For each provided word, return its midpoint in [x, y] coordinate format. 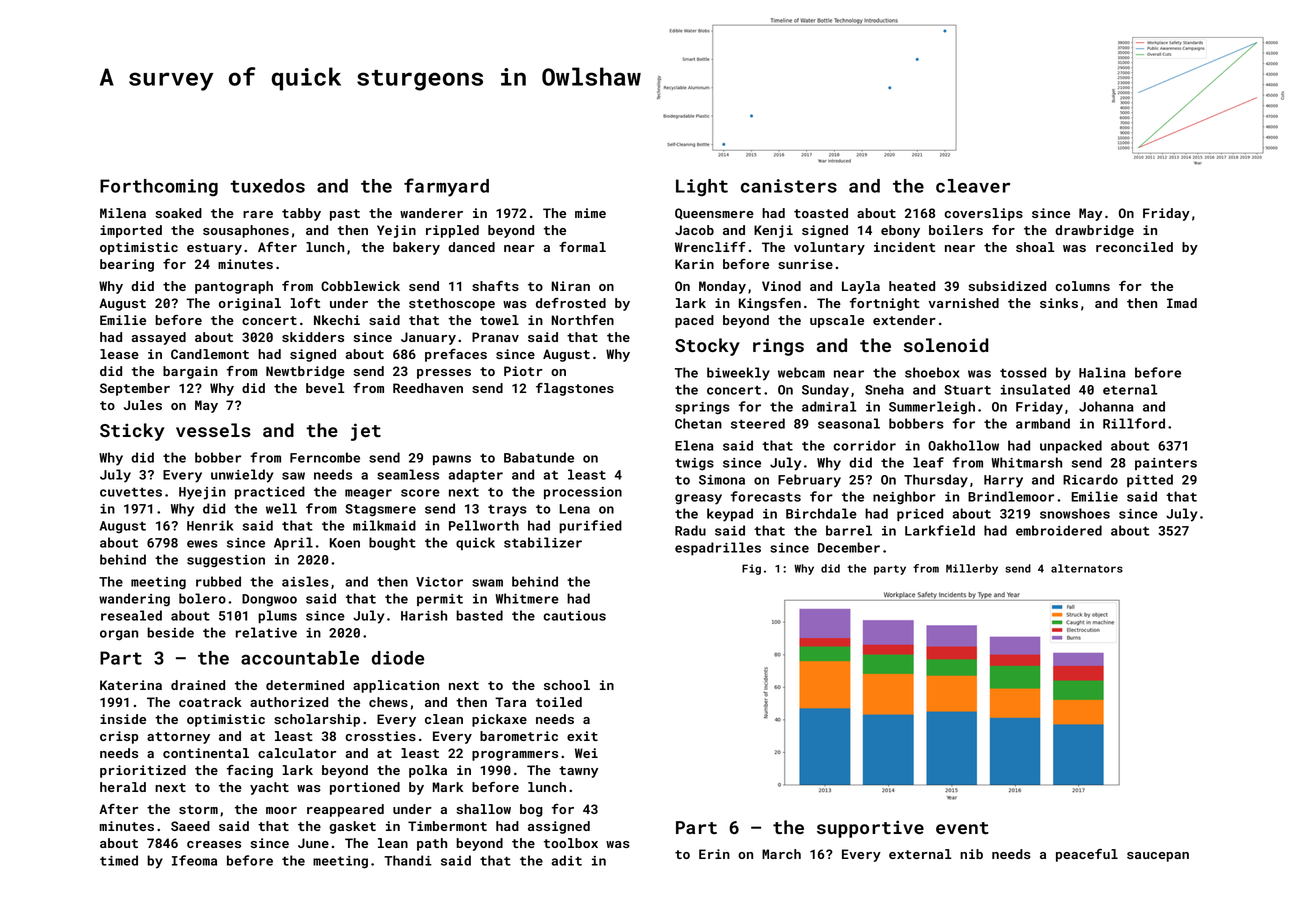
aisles [305, 581]
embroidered [1059, 530]
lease [119, 354]
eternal [1130, 389]
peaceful [1087, 855]
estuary [214, 249]
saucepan [1158, 857]
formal [582, 247]
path [432, 844]
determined [305, 685]
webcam [801, 372]
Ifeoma [194, 860]
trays [507, 511]
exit [582, 736]
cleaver [973, 186]
